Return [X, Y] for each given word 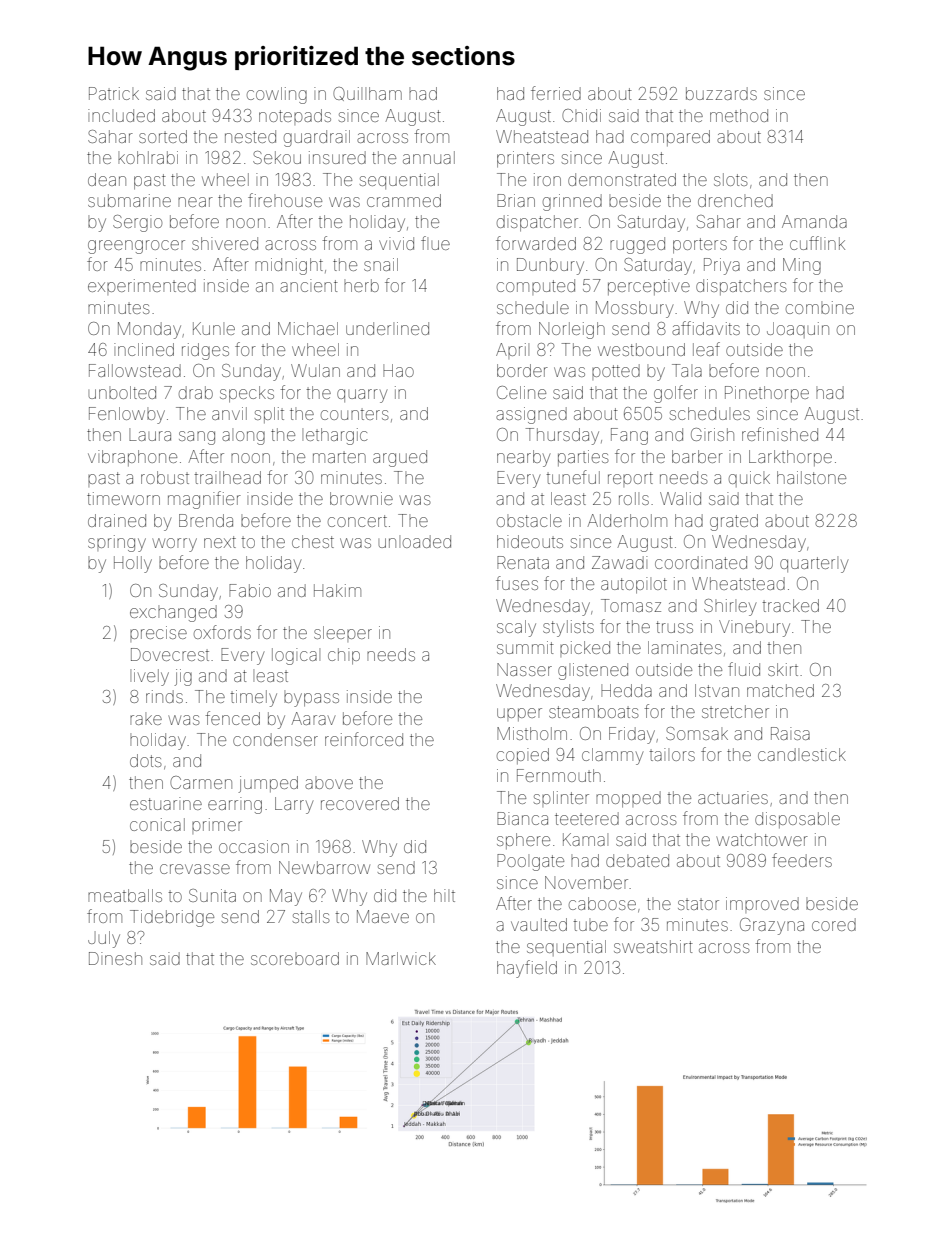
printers [525, 159]
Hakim [337, 590]
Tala [687, 370]
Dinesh [115, 958]
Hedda [626, 690]
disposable [797, 820]
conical [157, 824]
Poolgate [530, 862]
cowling [277, 95]
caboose [602, 903]
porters [700, 245]
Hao [398, 370]
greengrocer [136, 247]
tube [590, 925]
